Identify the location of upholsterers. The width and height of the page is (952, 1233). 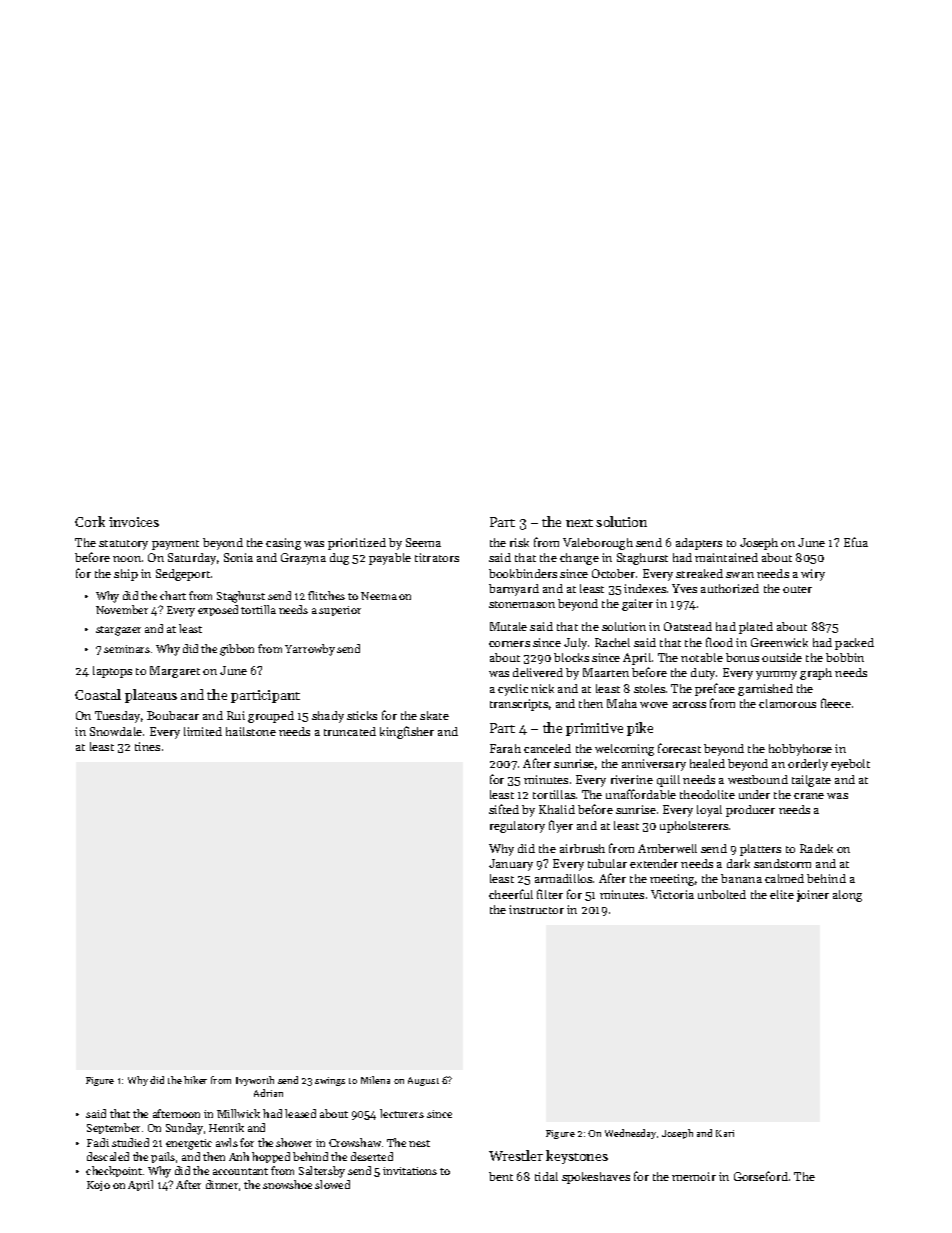
(694, 827).
